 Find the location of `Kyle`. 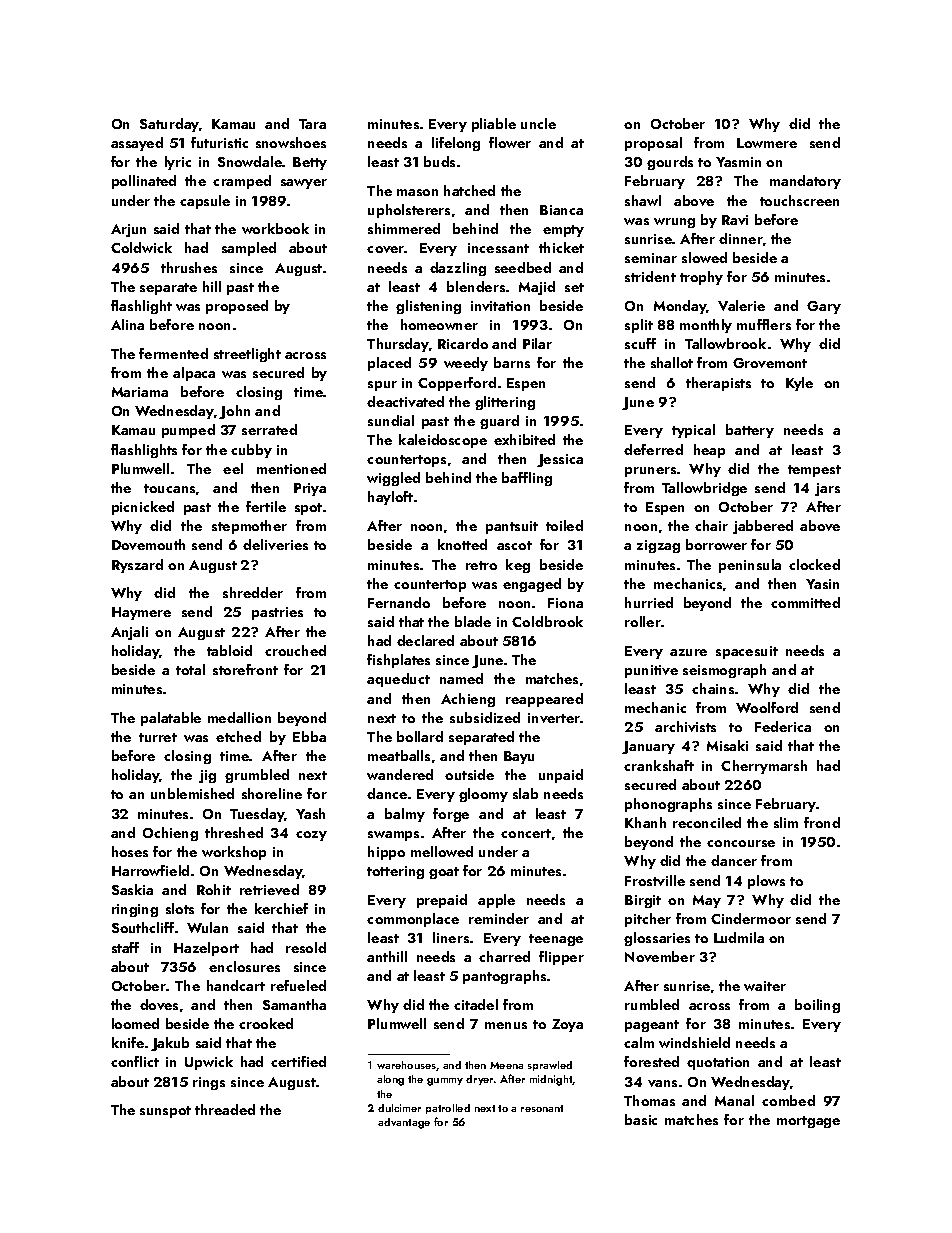

Kyle is located at coordinates (799, 384).
